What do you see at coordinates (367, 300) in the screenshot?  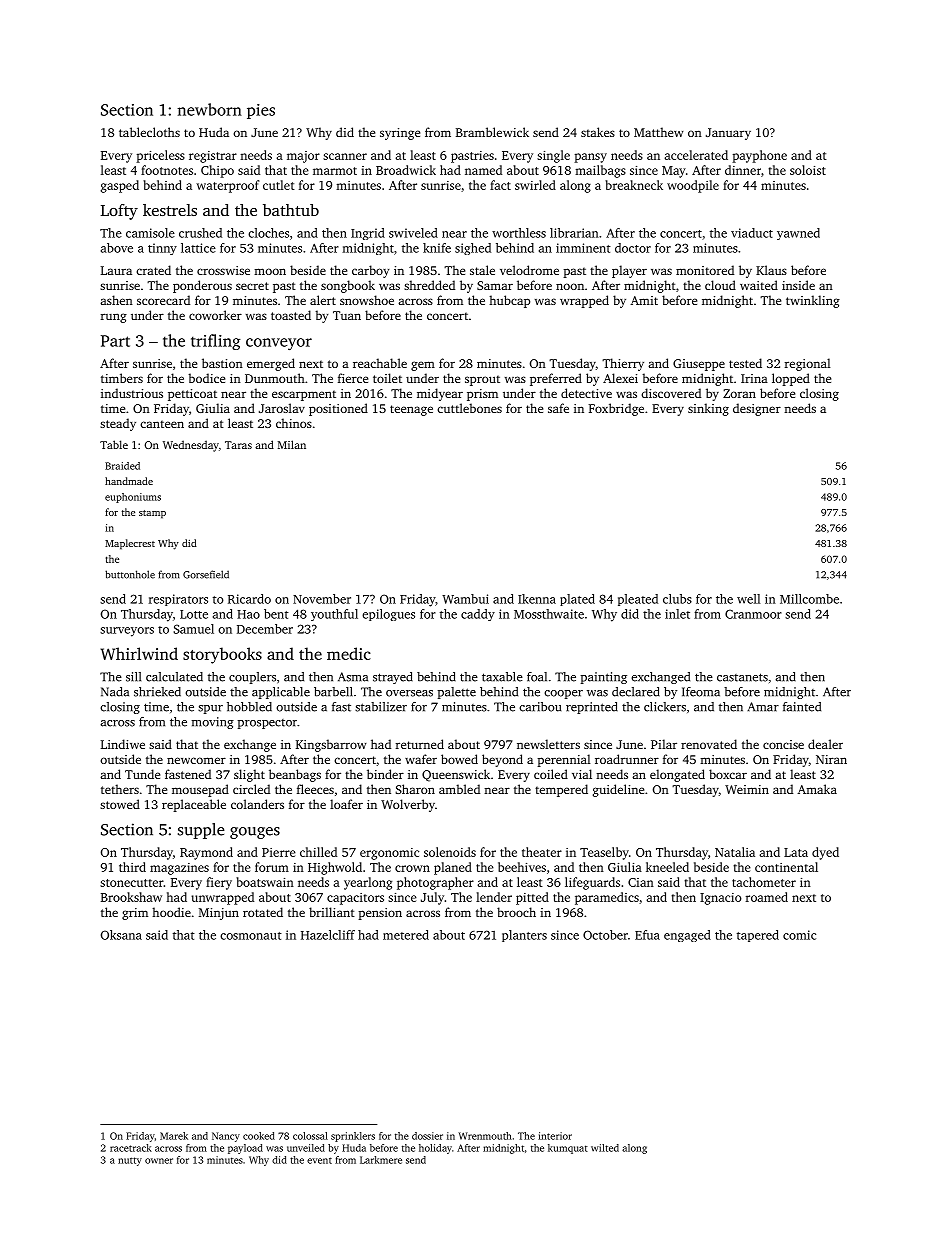 I see `snowshoe` at bounding box center [367, 300].
